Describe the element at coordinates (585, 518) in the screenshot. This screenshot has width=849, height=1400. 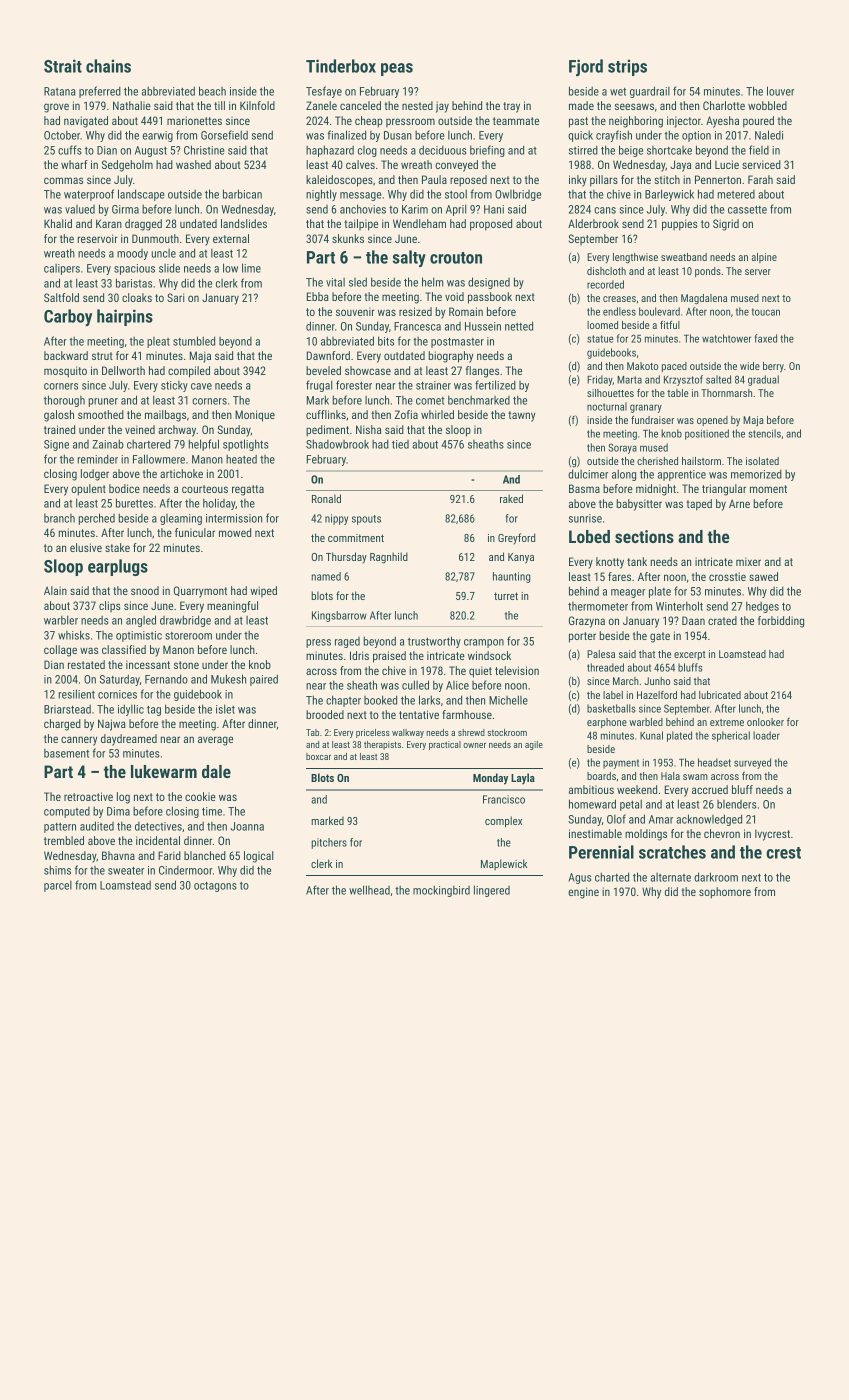
I see `sunrise` at that location.
